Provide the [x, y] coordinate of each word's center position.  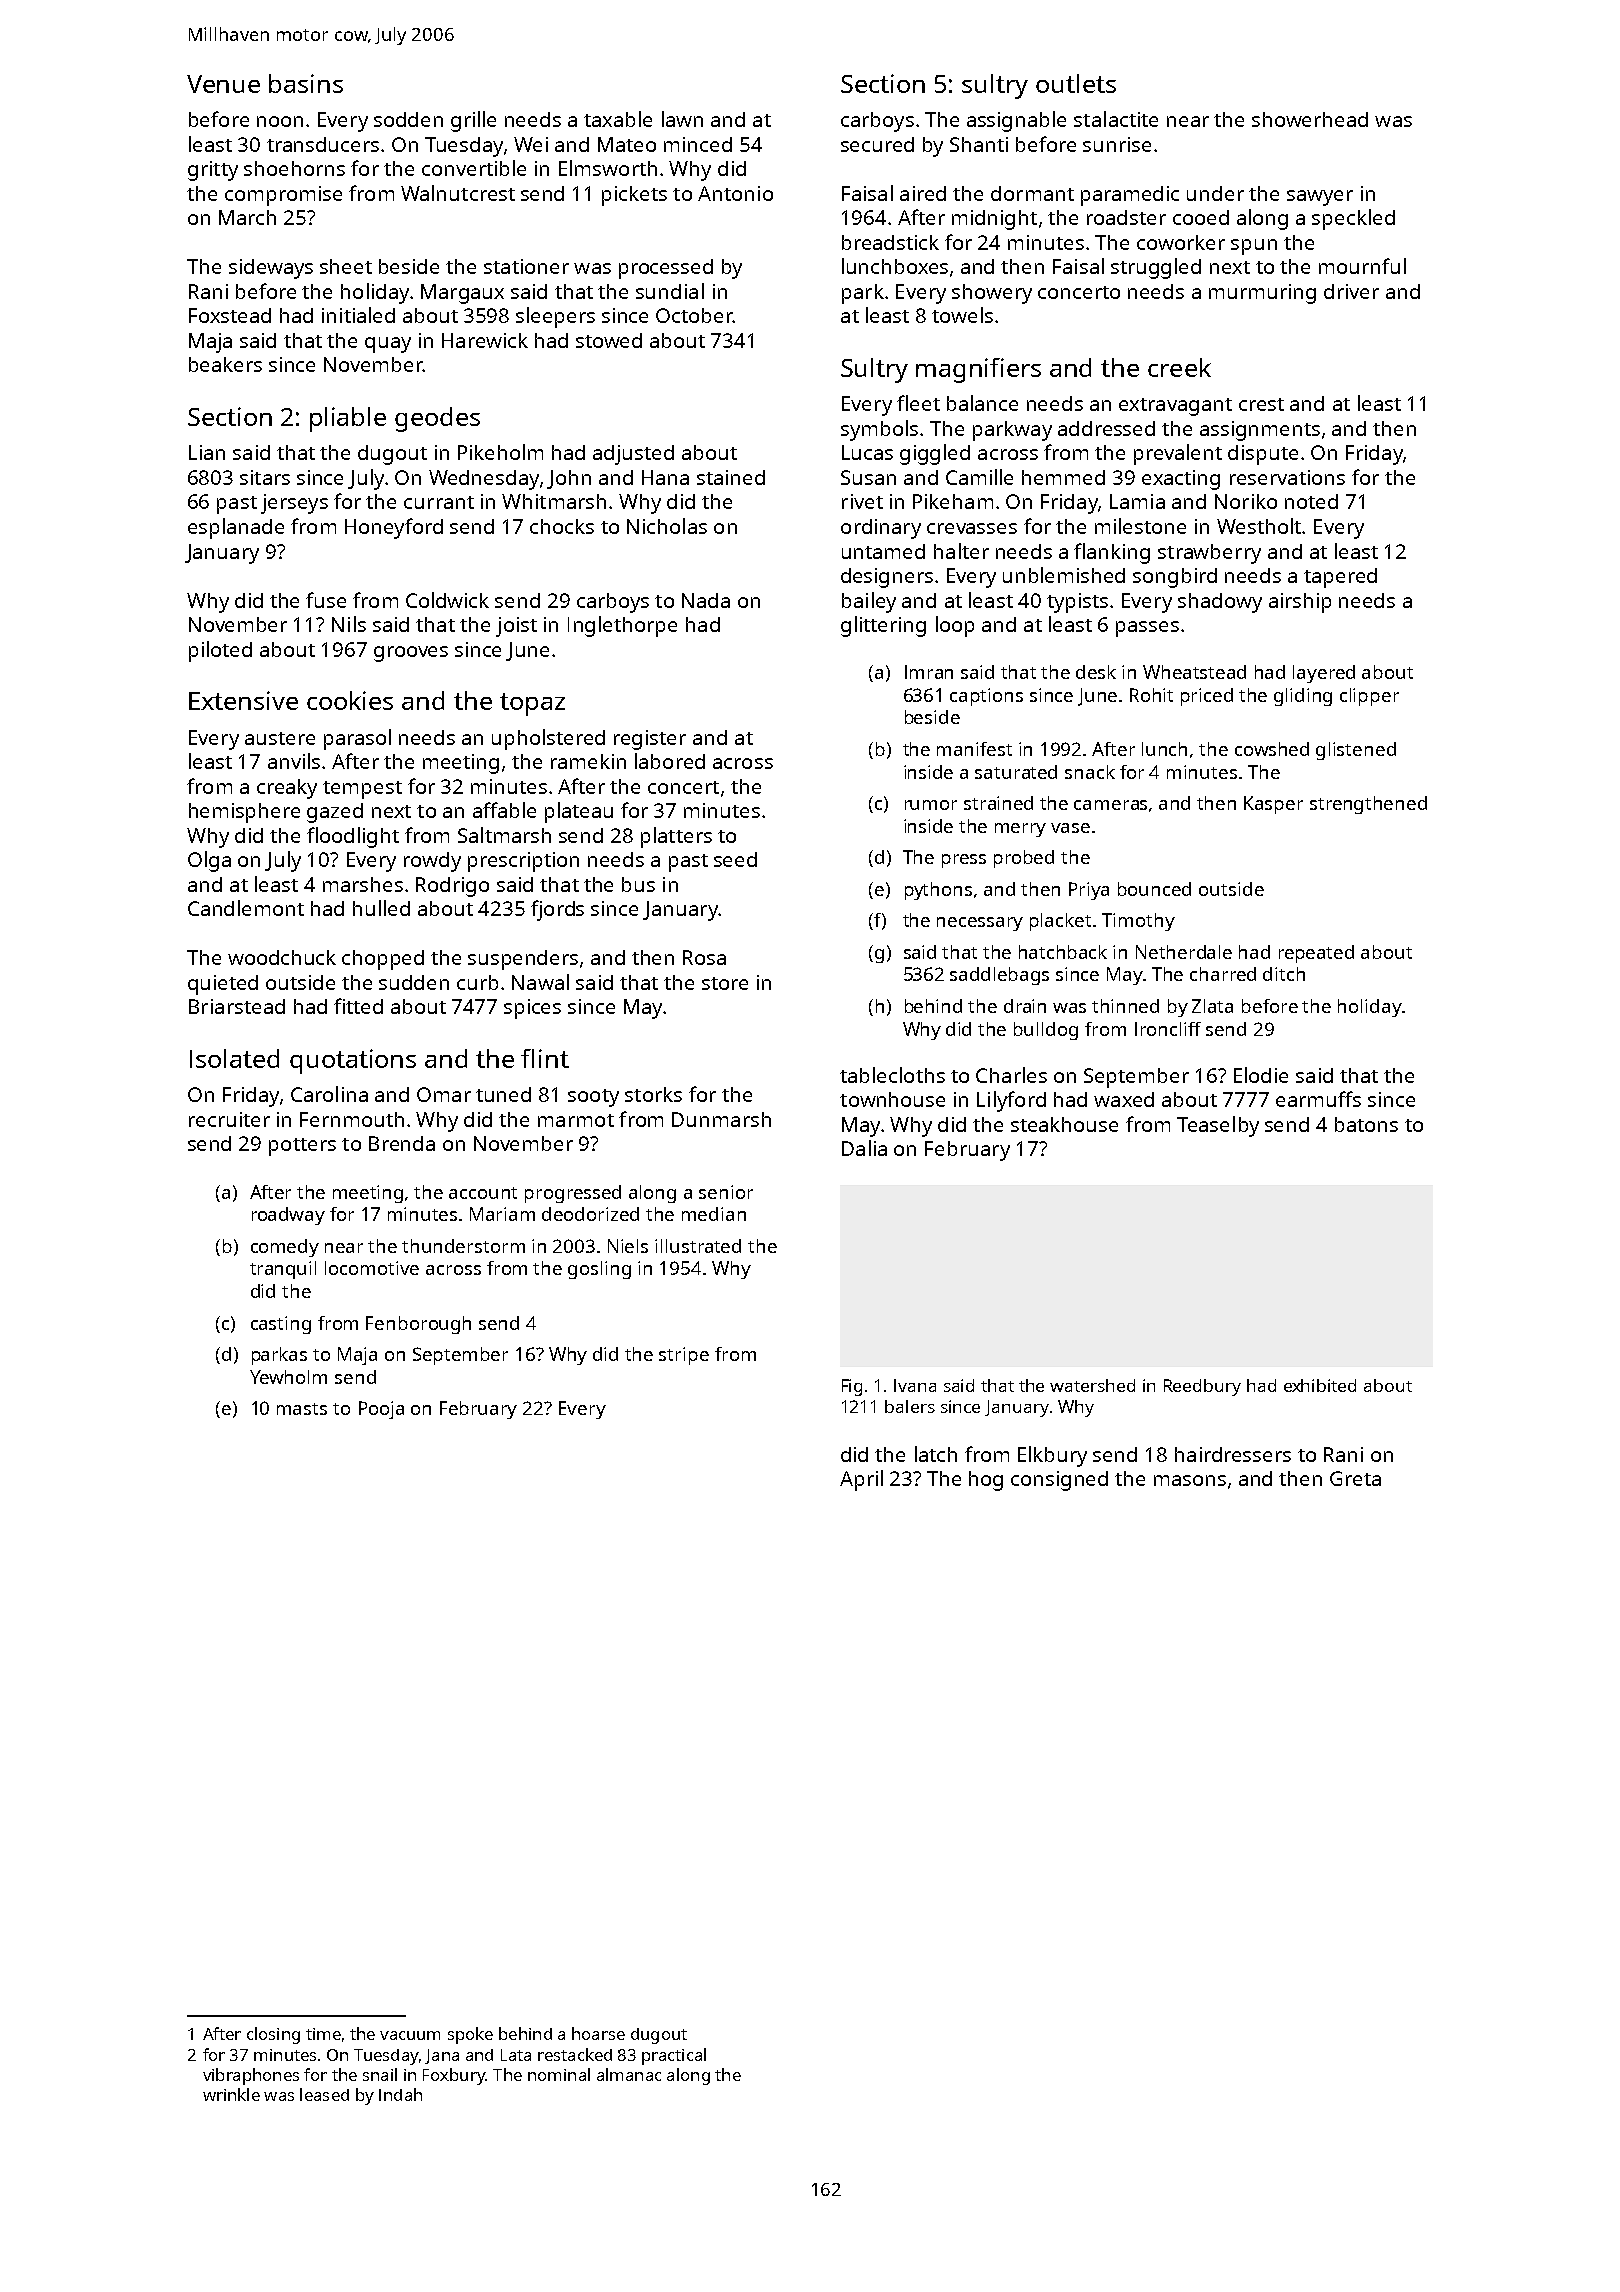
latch [936, 1454]
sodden [408, 119]
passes [1147, 629]
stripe [684, 1356]
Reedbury [1202, 1387]
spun [1254, 247]
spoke [470, 2035]
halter [961, 551]
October [694, 315]
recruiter [229, 1119]
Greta [1355, 1478]
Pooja [381, 1410]
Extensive [243, 700]
